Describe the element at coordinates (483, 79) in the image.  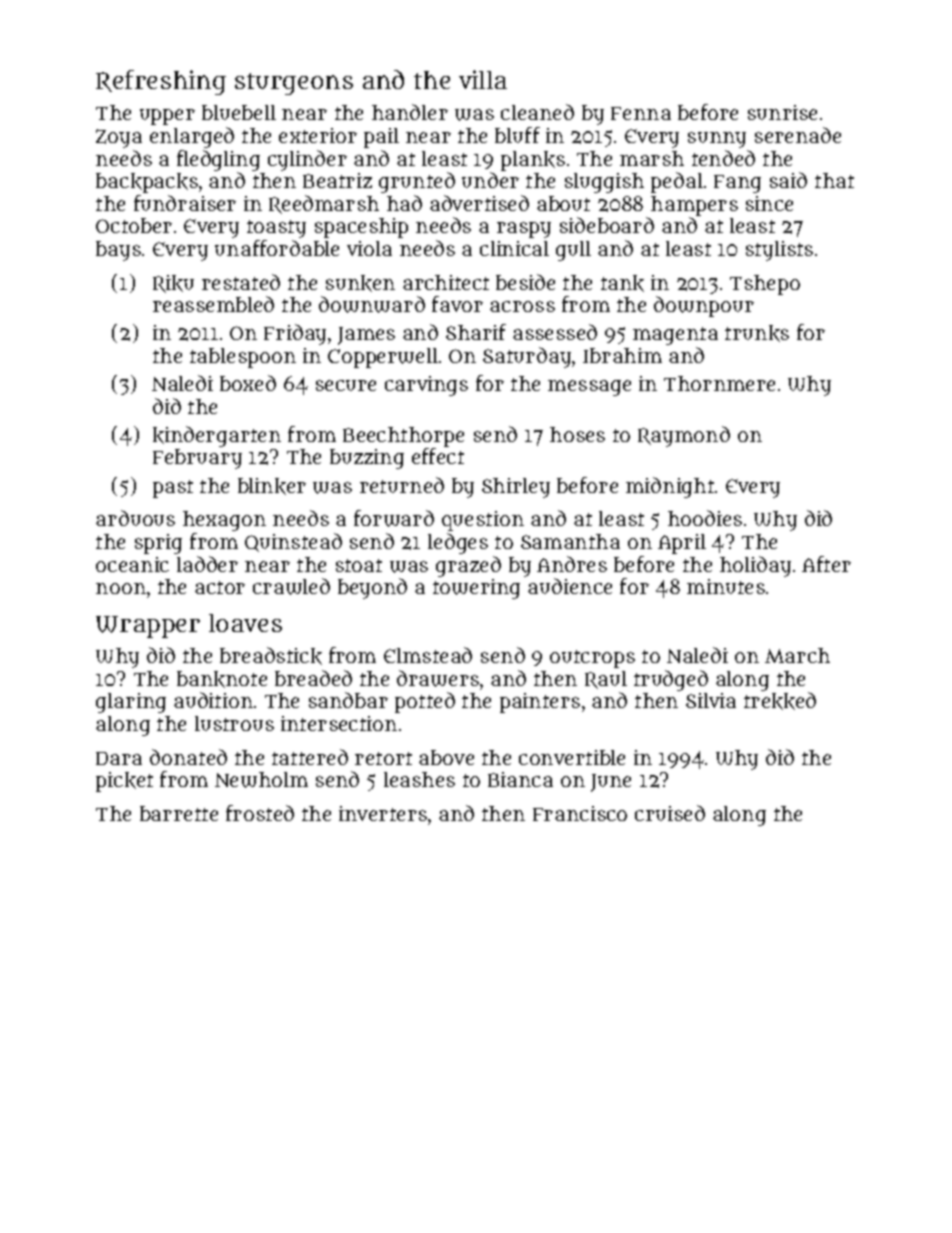
I see `villa` at that location.
